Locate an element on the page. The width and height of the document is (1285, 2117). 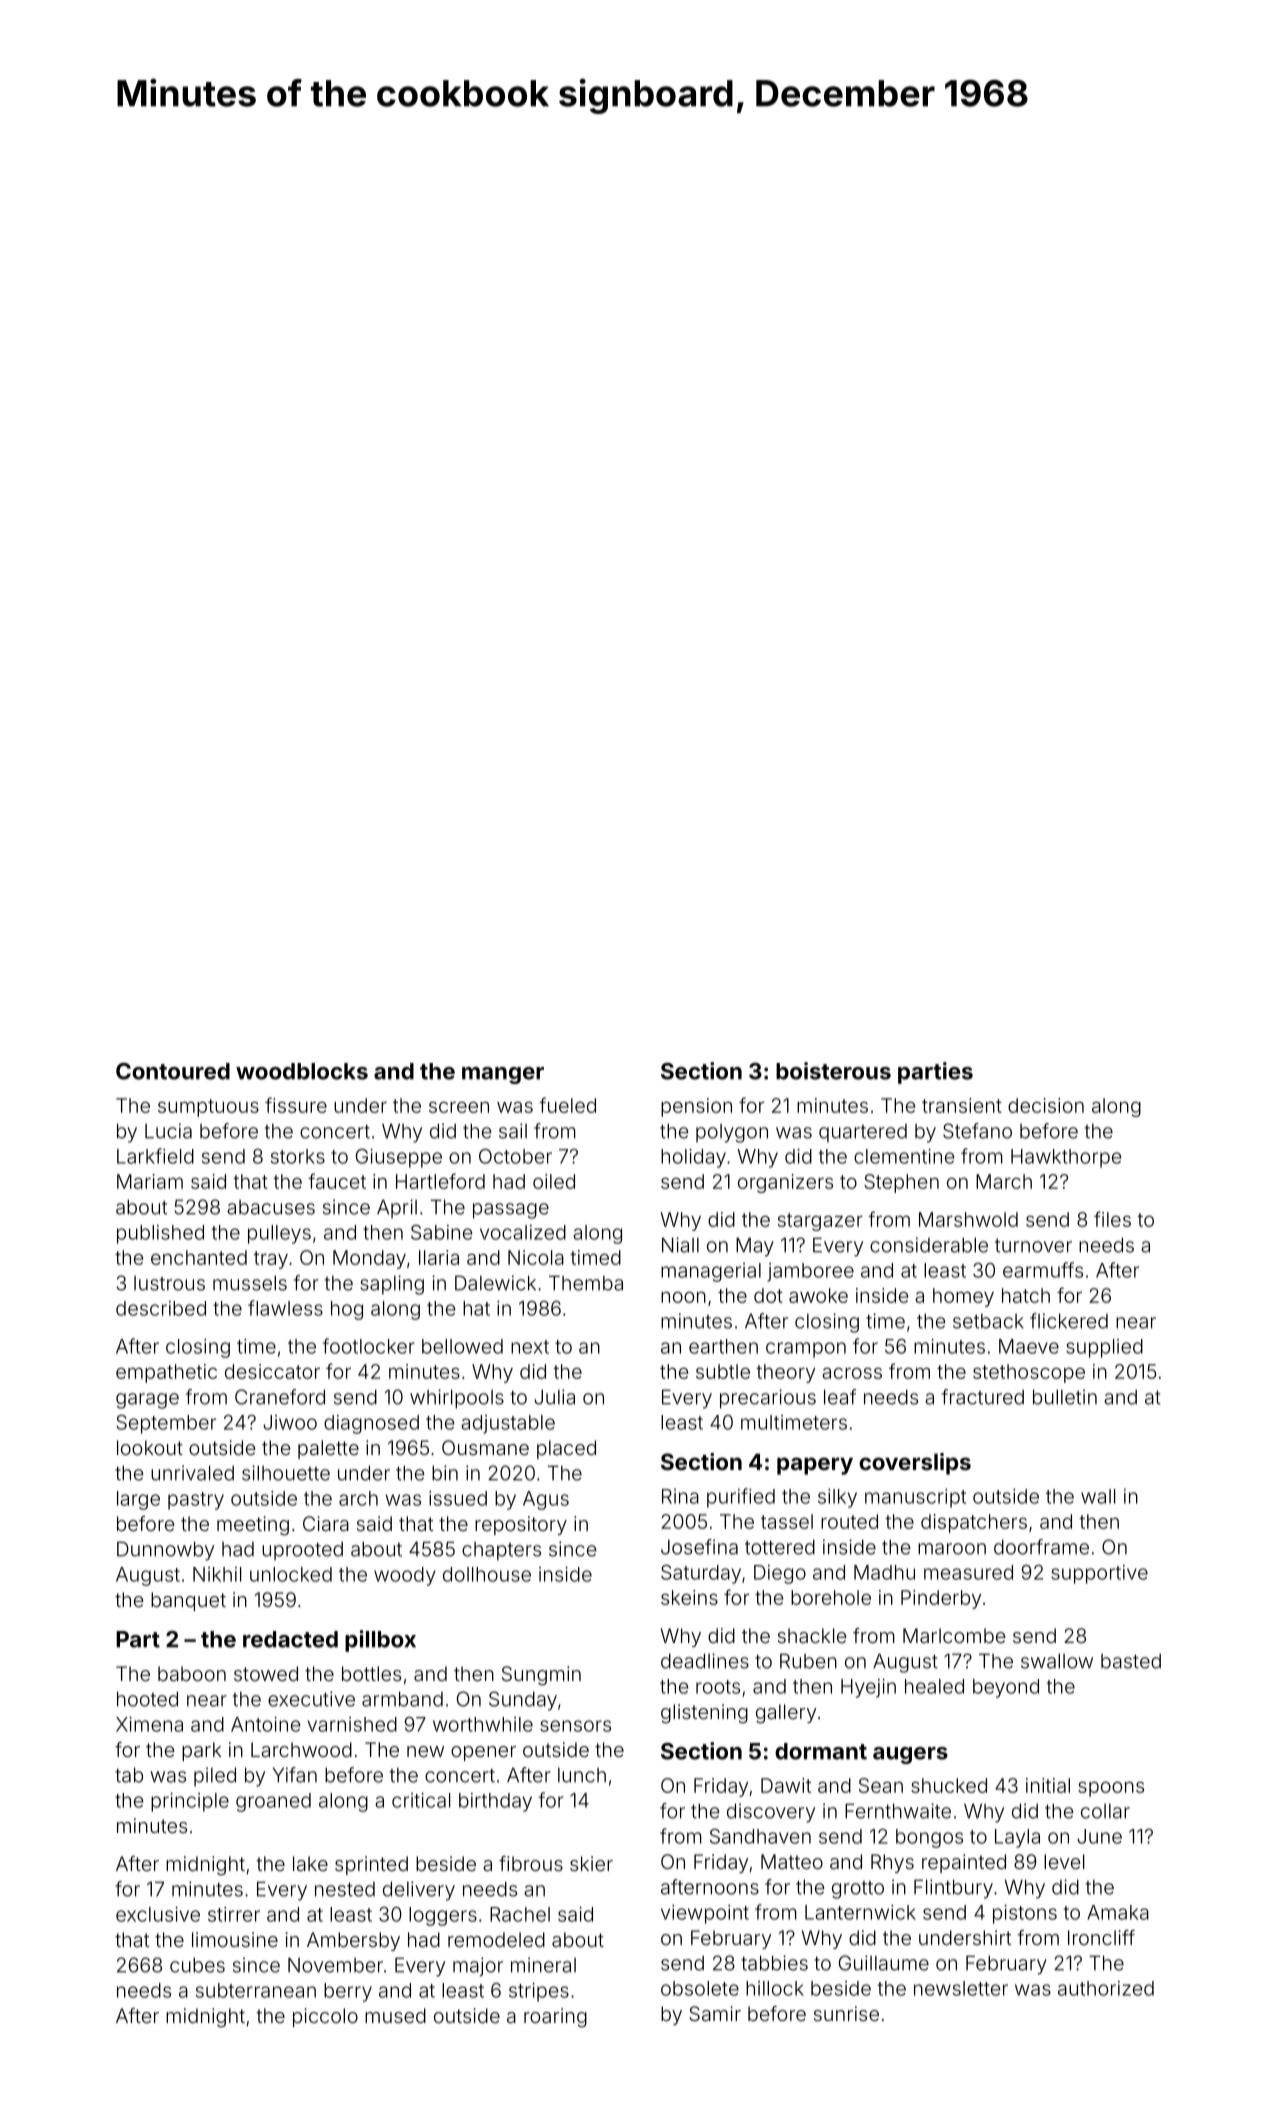
Dawit is located at coordinates (786, 1785).
